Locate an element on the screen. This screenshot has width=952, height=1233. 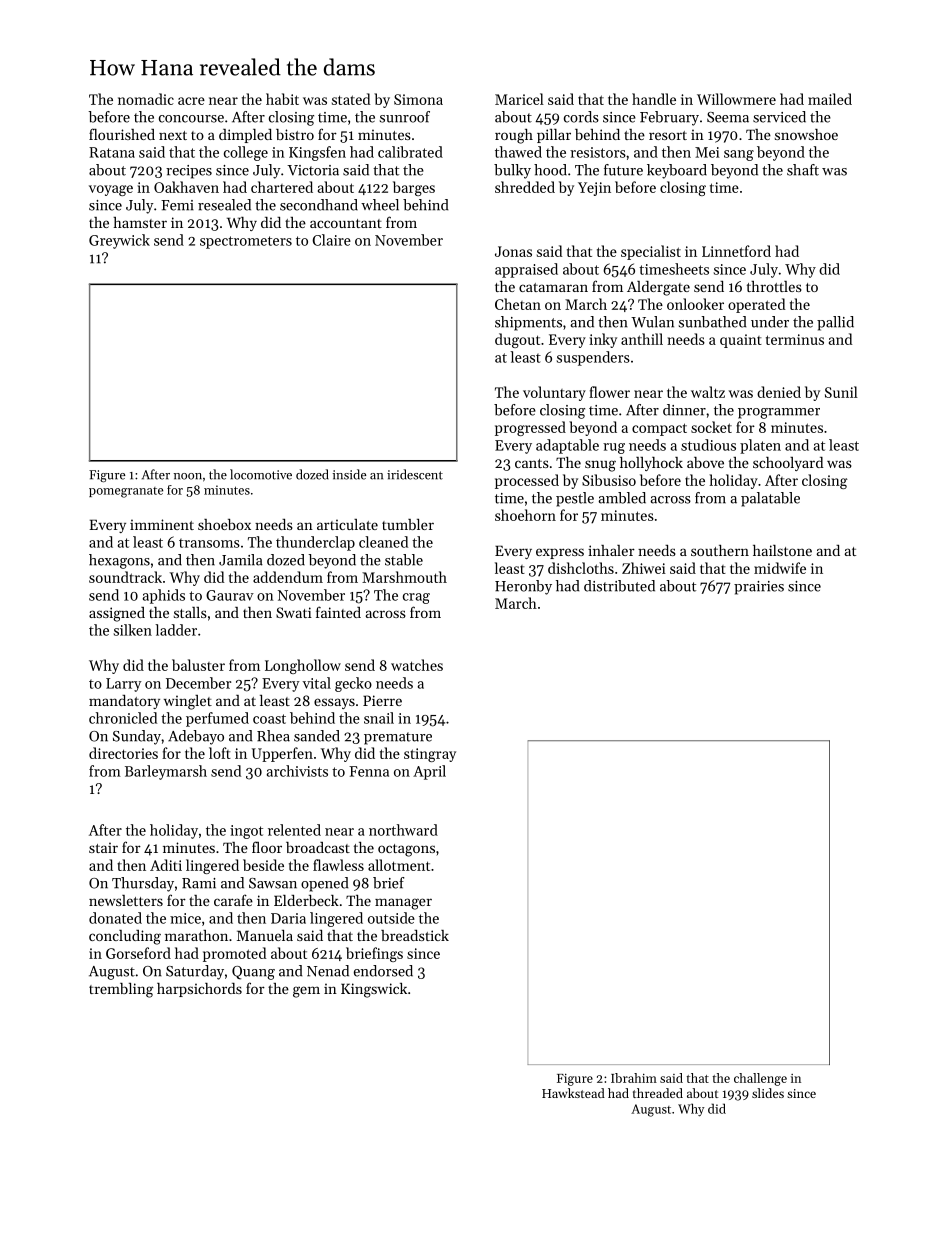
hailstone is located at coordinates (782, 550).
